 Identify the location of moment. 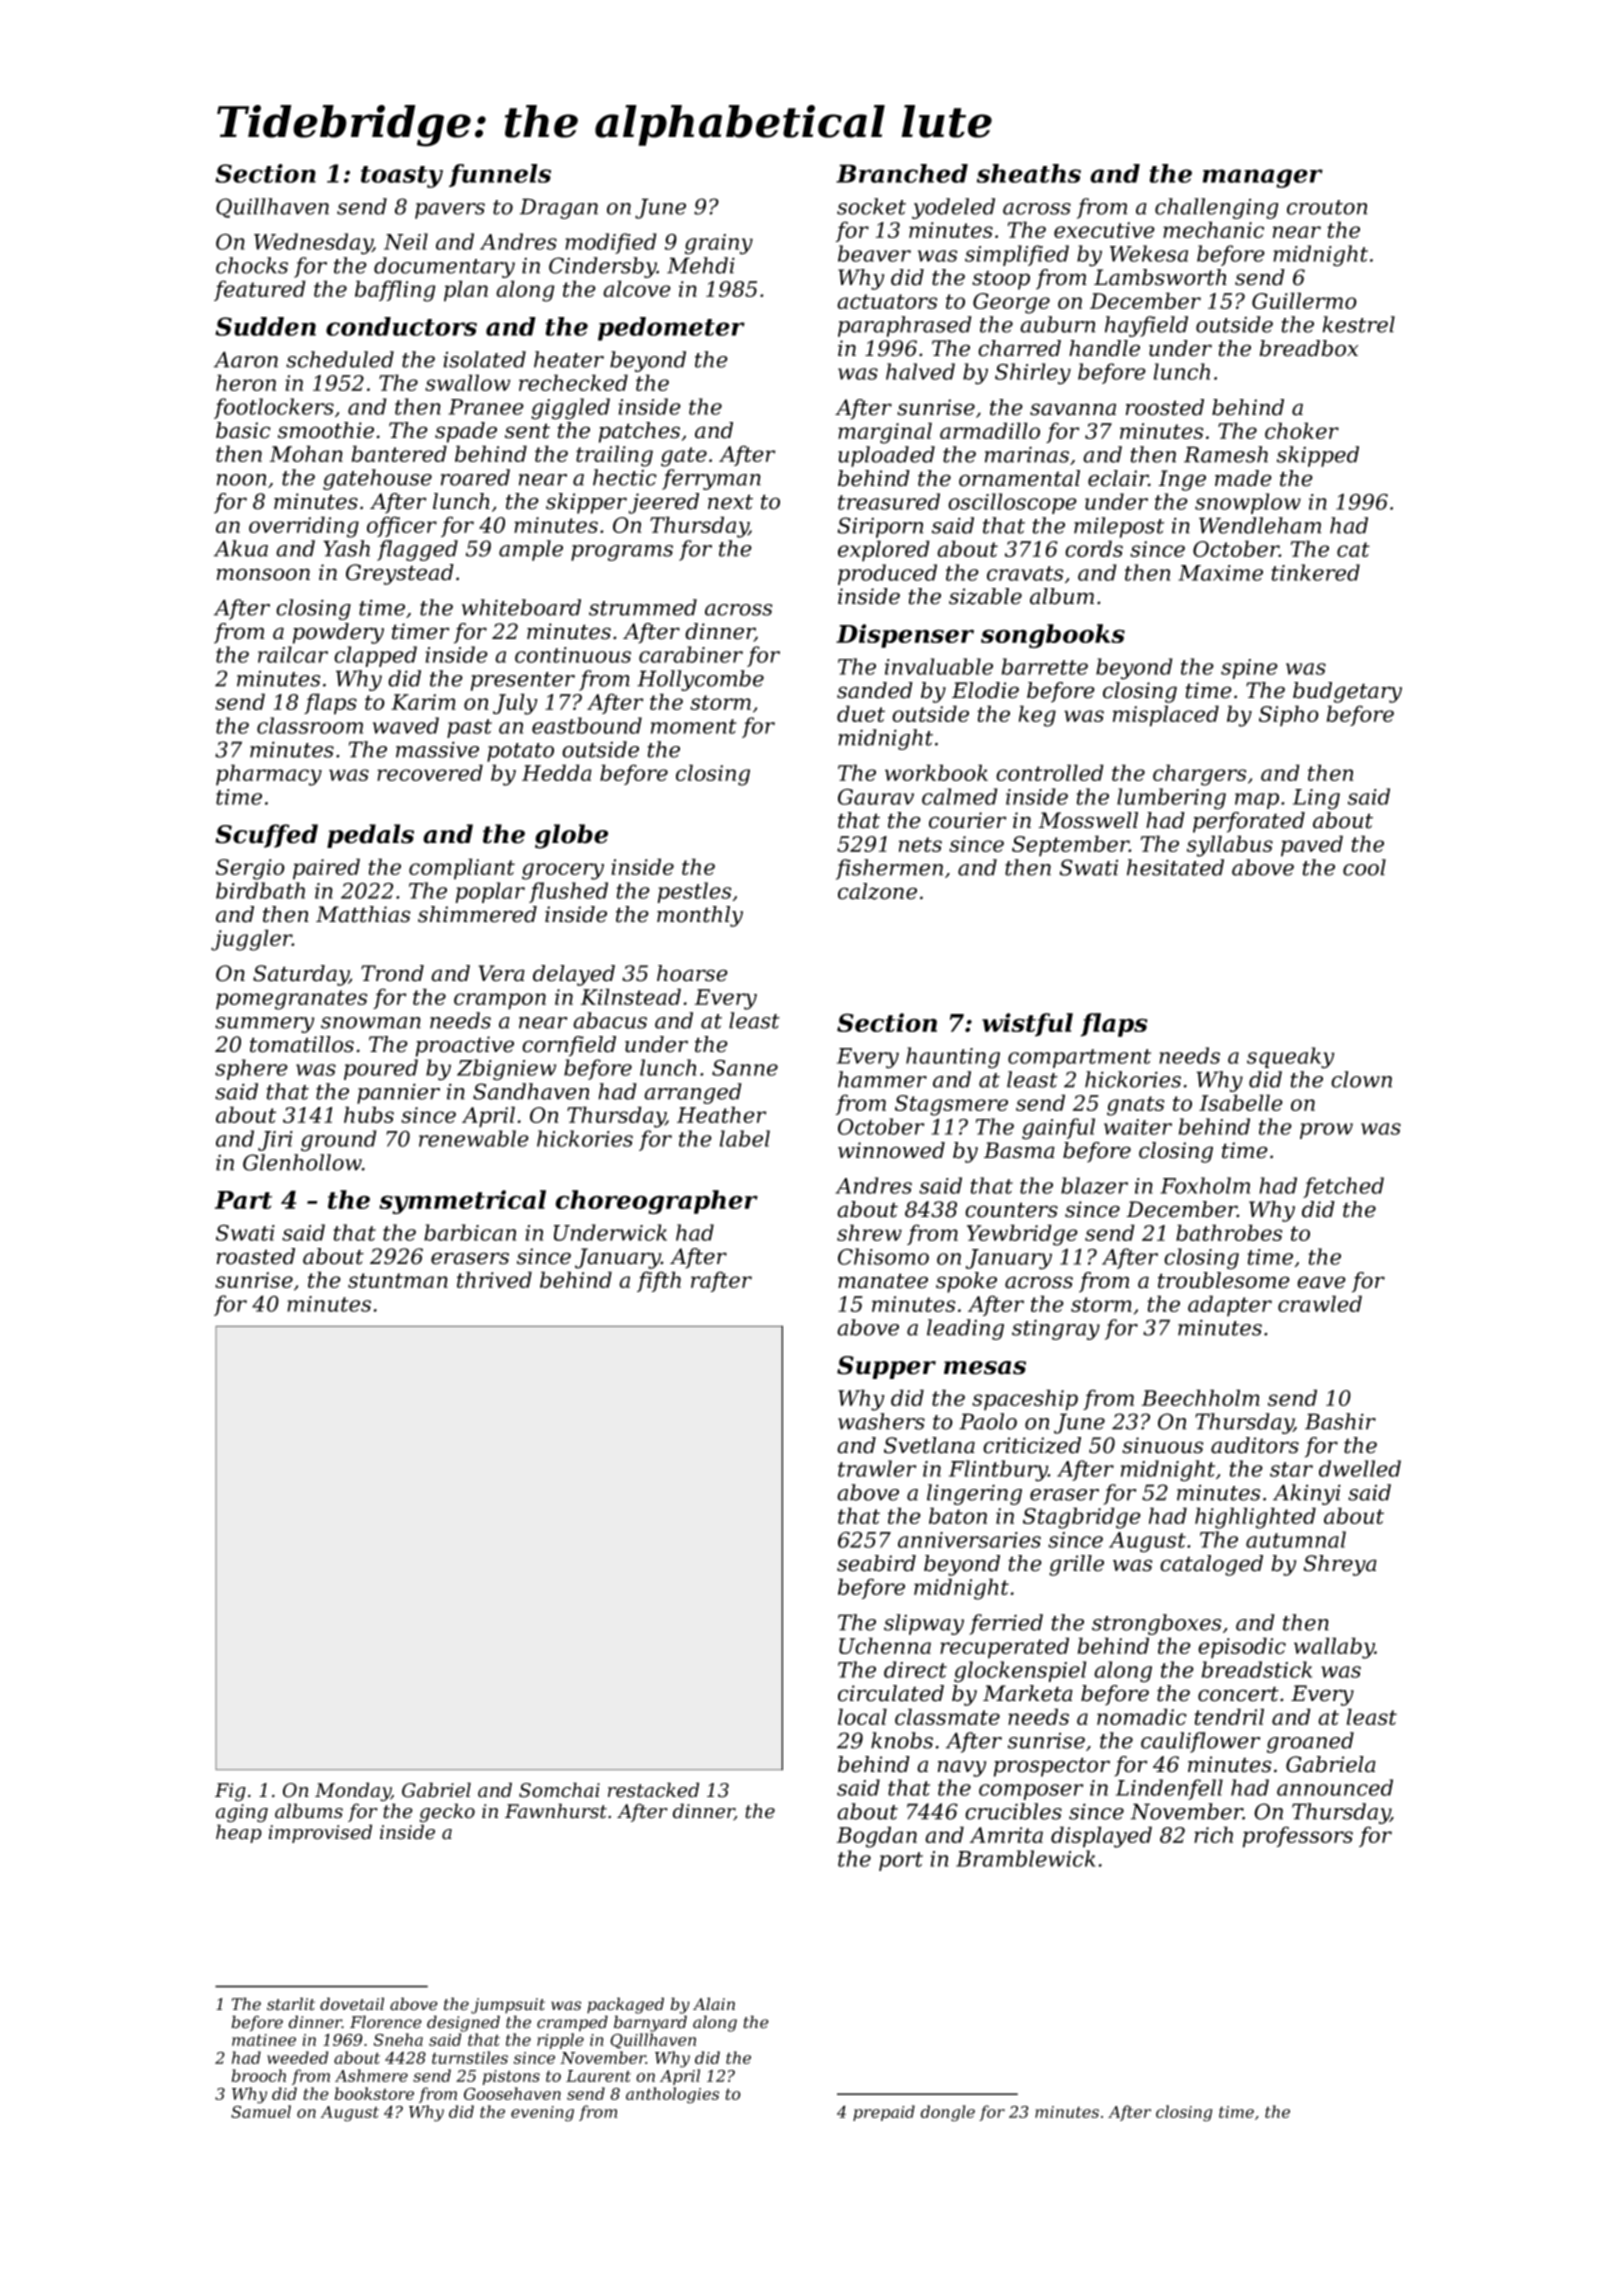
(694, 726).
